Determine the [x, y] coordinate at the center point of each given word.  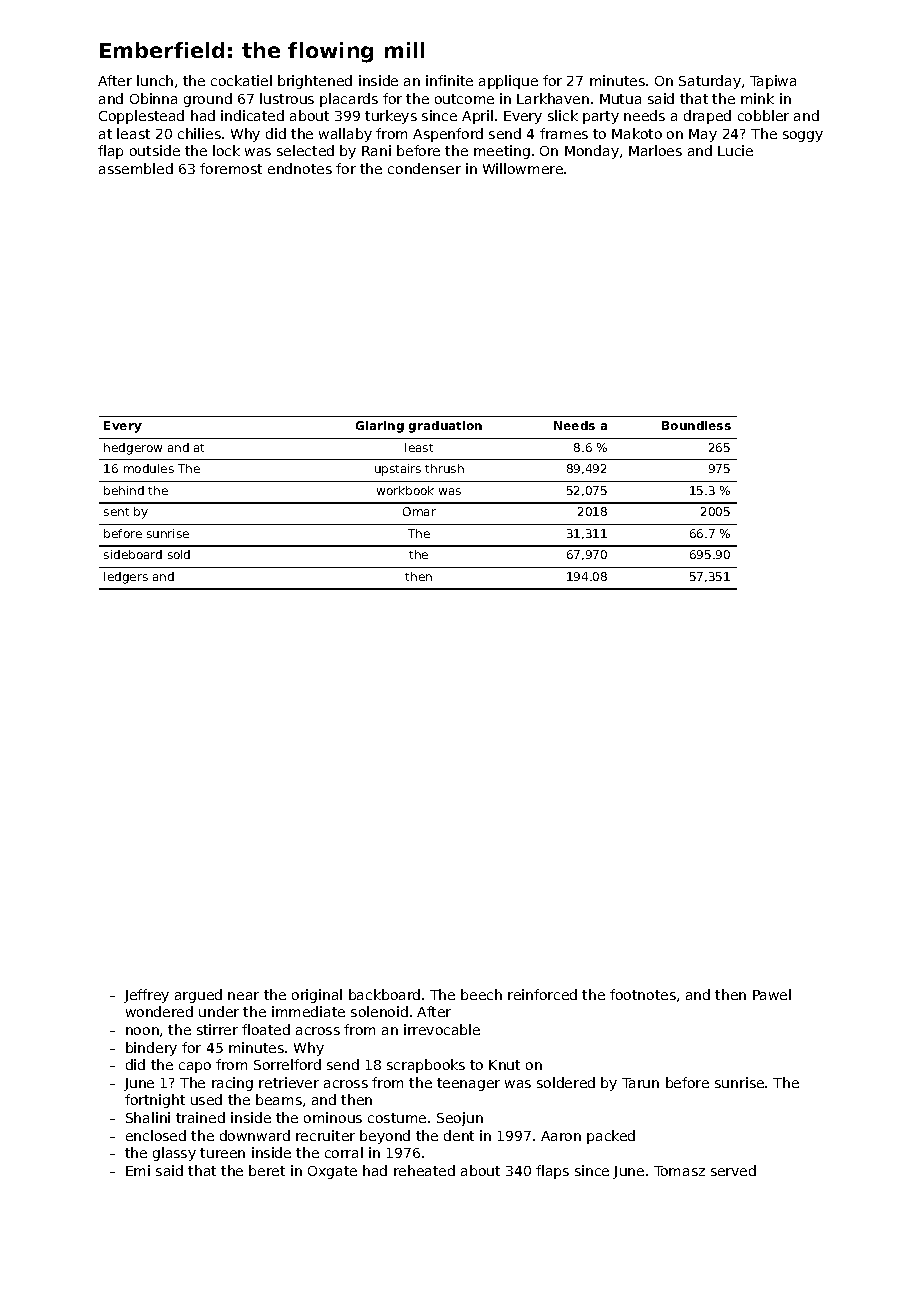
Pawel [772, 994]
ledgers [126, 578]
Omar [419, 511]
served [733, 1170]
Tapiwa [773, 82]
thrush [444, 468]
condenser [424, 168]
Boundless [696, 425]
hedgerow [133, 449]
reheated [424, 1170]
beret [267, 1170]
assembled [136, 168]
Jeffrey [146, 996]
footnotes [643, 994]
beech [481, 994]
